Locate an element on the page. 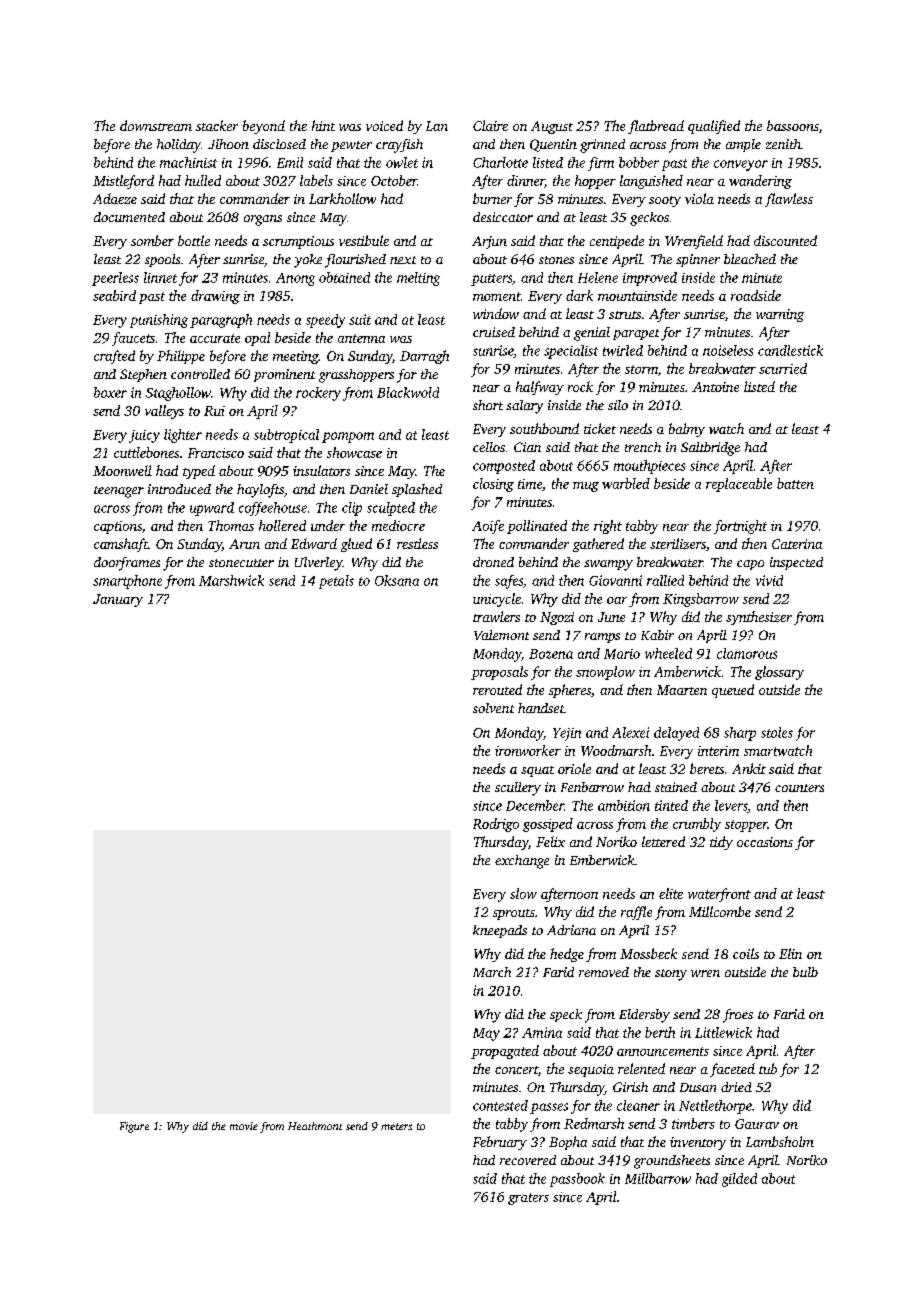  downstream is located at coordinates (156, 125).
